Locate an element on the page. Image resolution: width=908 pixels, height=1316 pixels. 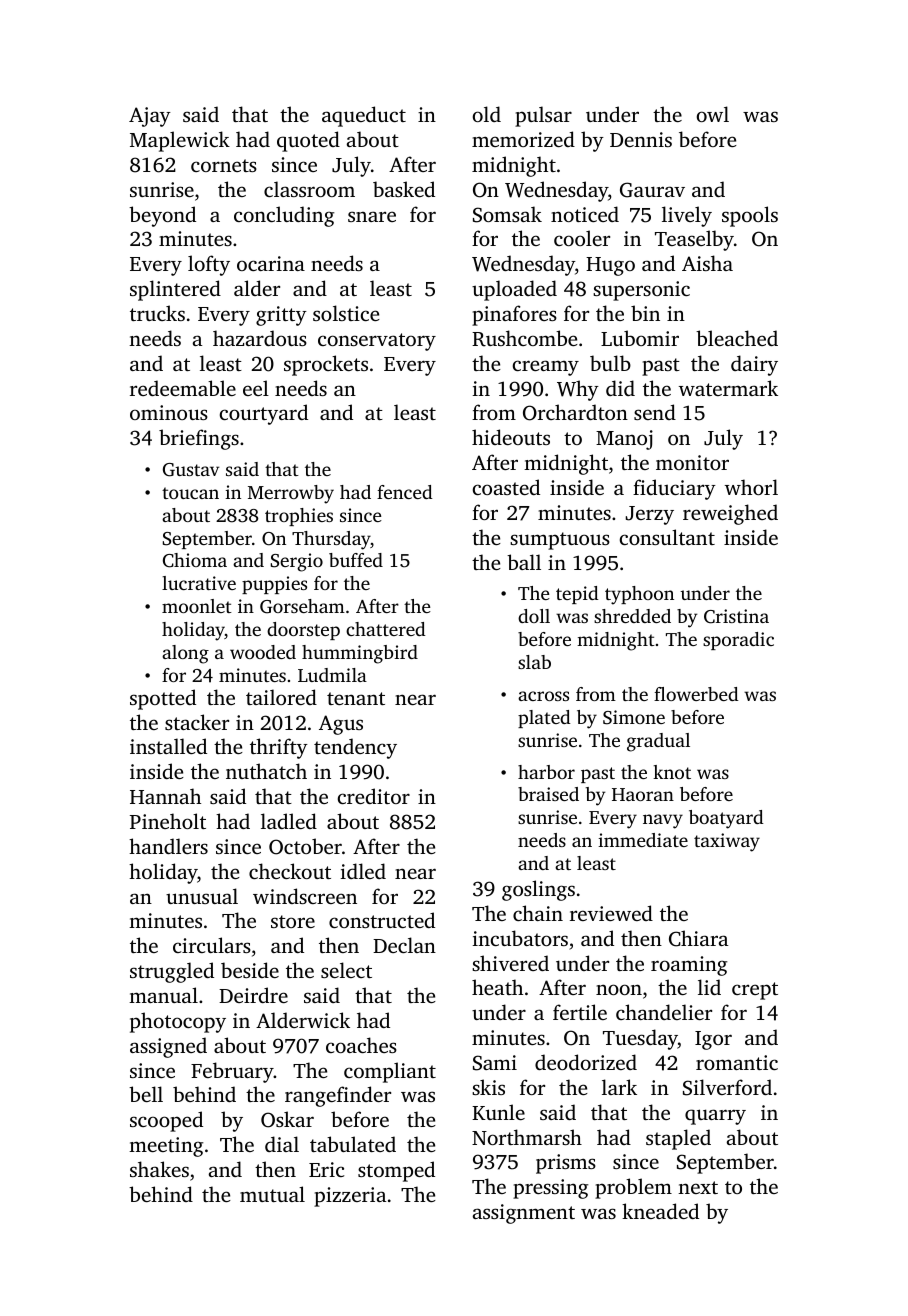
mutual is located at coordinates (272, 1194).
